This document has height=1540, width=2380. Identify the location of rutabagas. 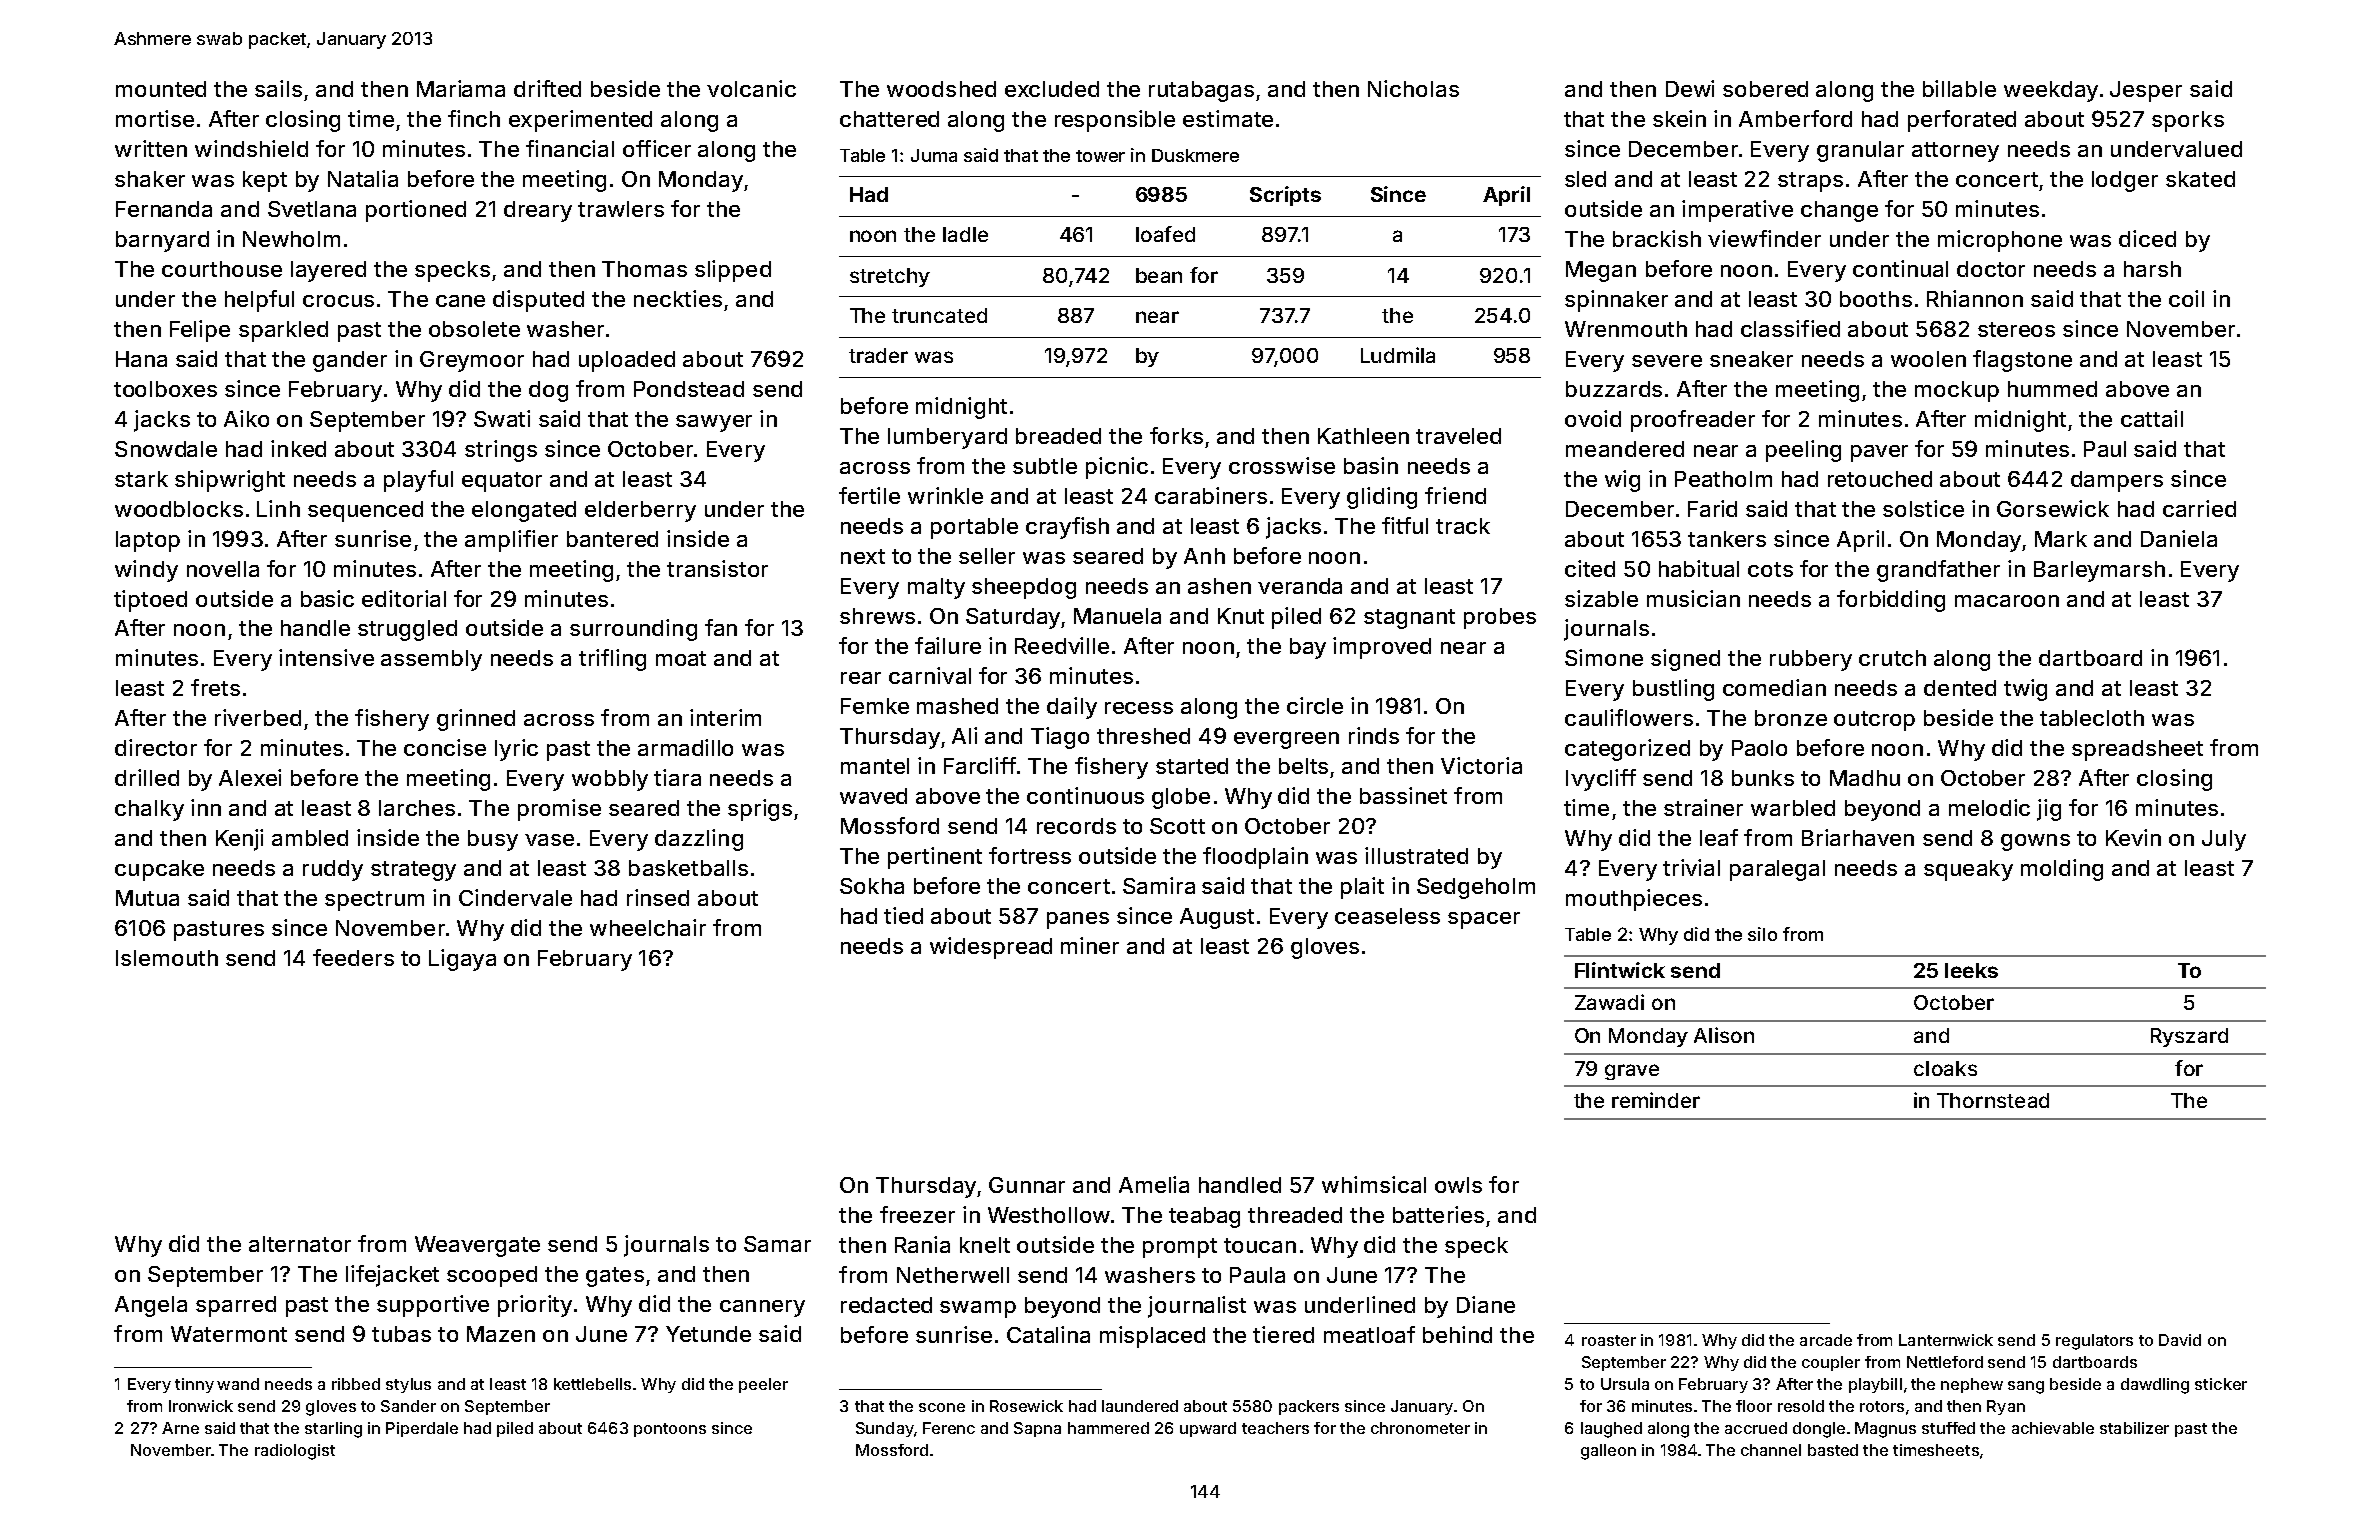
(1201, 91).
